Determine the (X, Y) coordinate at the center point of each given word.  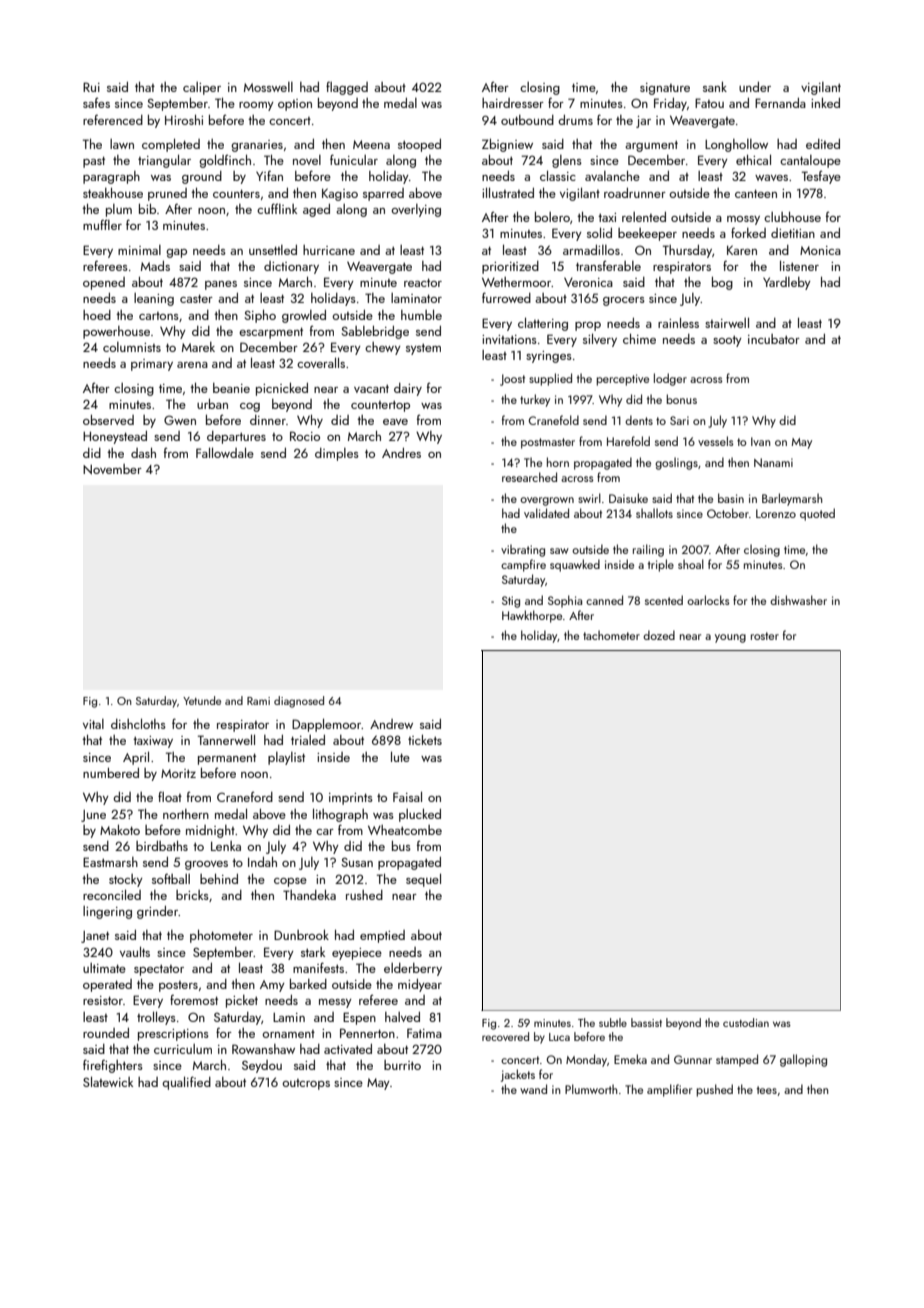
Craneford (245, 796)
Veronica (588, 282)
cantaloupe (810, 161)
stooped (419, 145)
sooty (727, 341)
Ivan (760, 441)
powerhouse (116, 332)
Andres (401, 453)
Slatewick (108, 1081)
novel (307, 160)
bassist (646, 1022)
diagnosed (299, 702)
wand (533, 1089)
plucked (420, 815)
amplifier (669, 1090)
